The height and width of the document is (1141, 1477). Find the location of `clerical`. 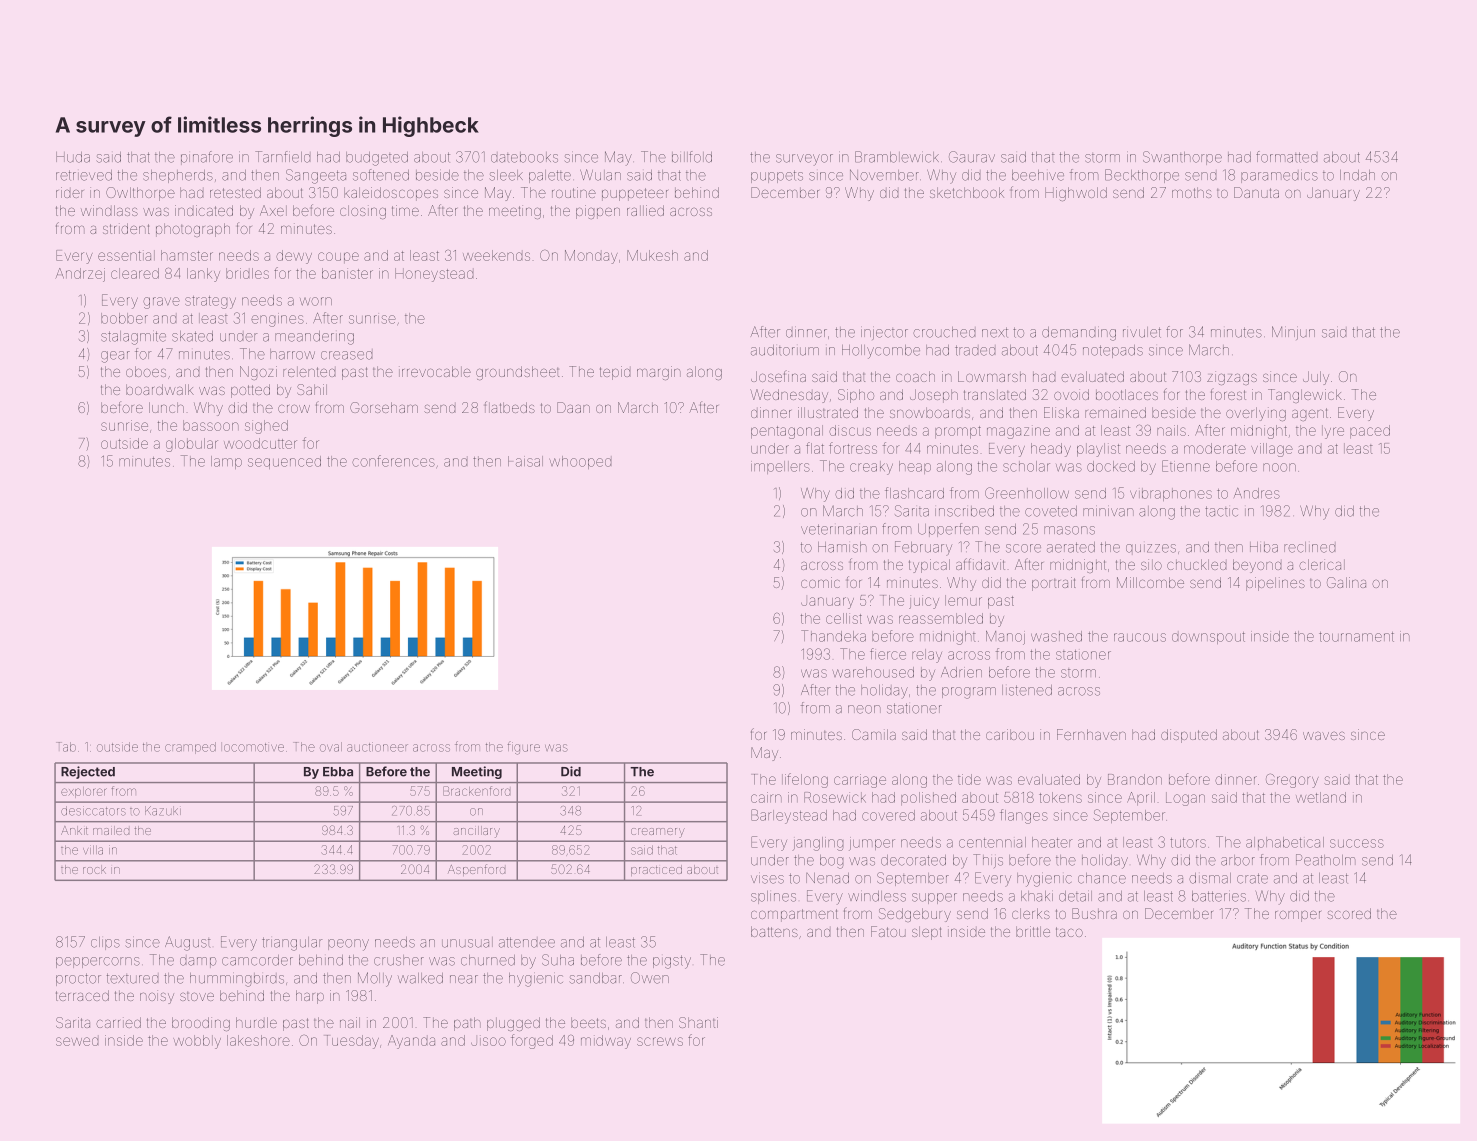

clerical is located at coordinates (1322, 564).
